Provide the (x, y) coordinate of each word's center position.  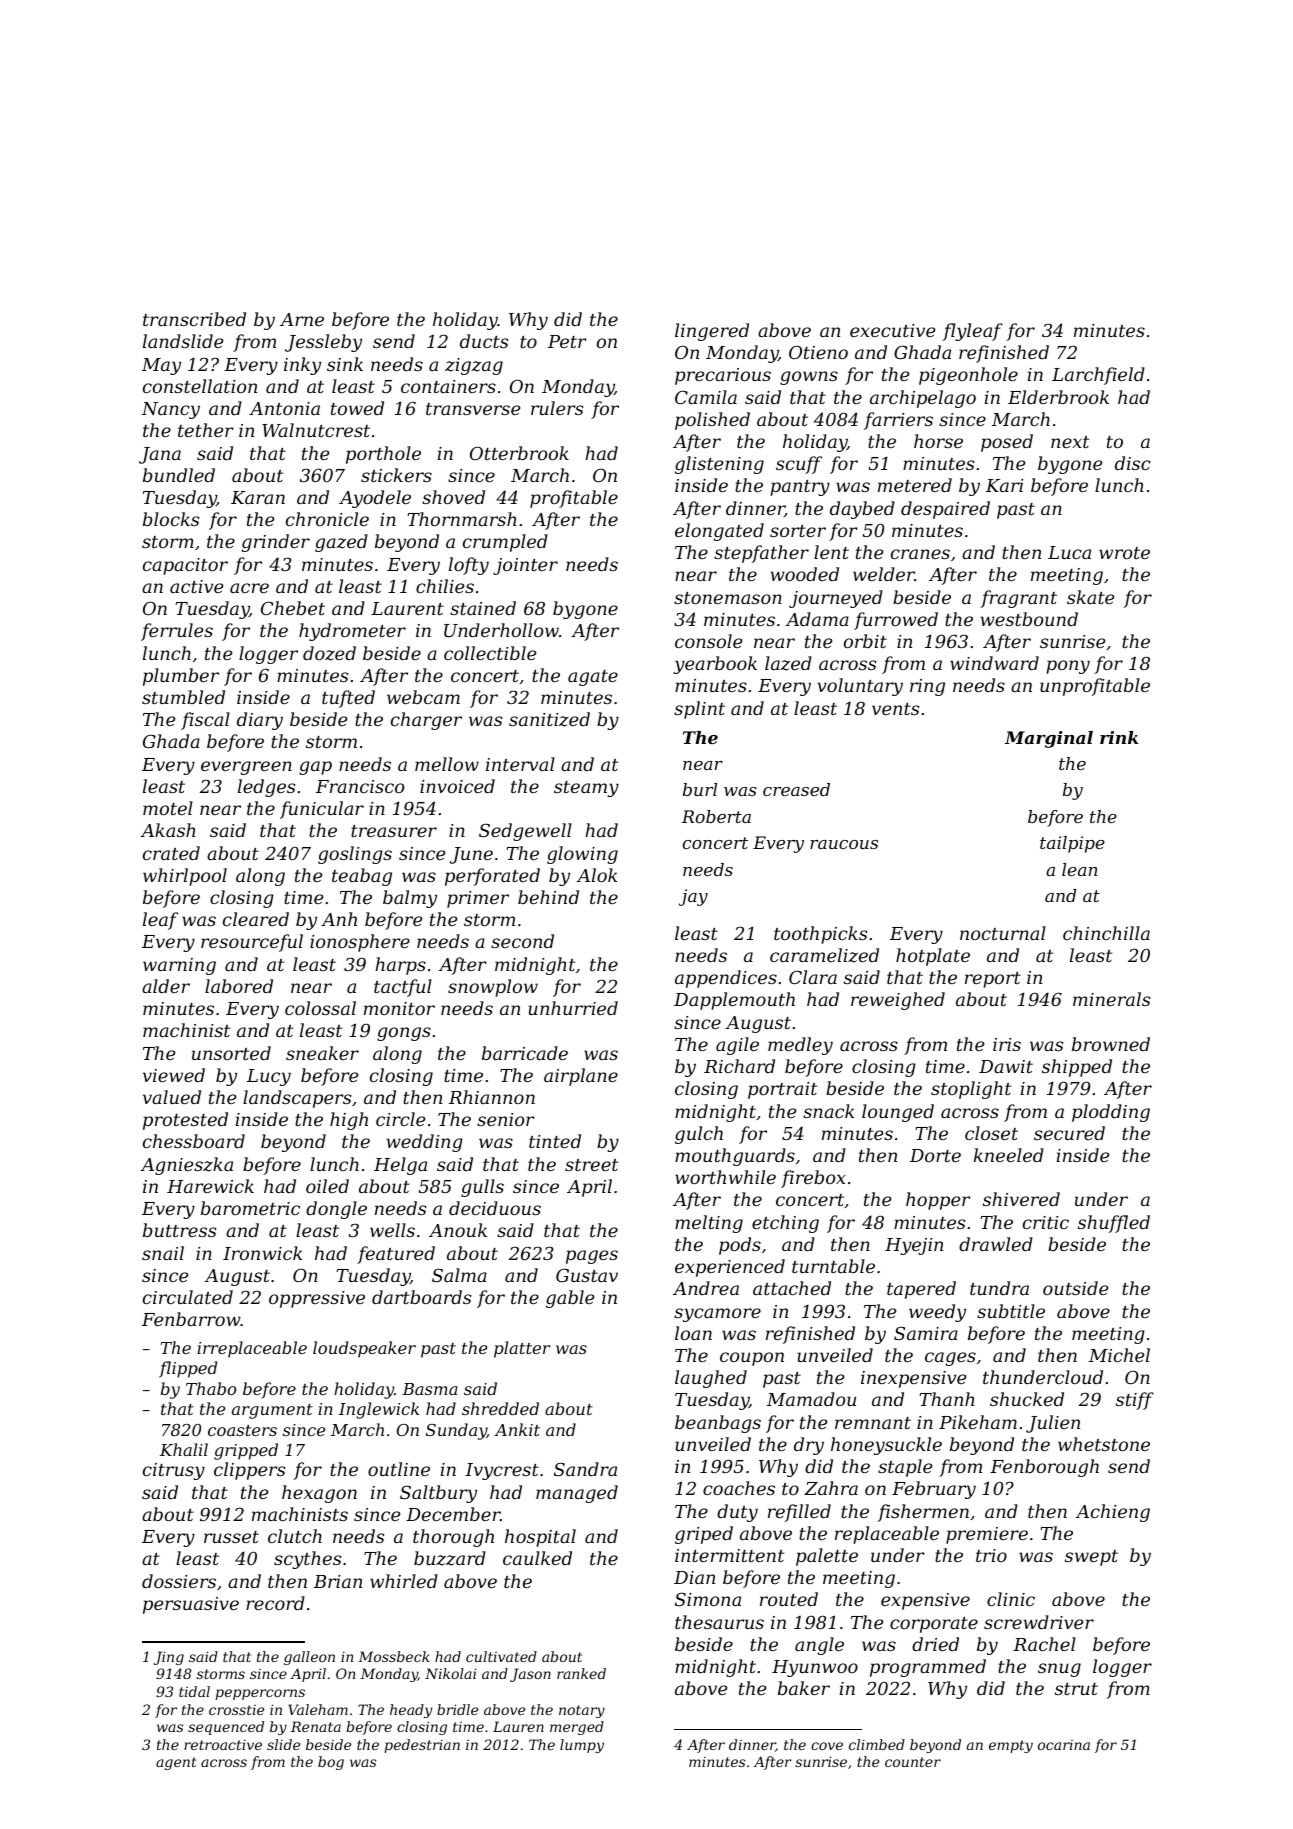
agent (176, 1763)
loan (693, 1333)
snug (1059, 1670)
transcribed (194, 319)
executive (892, 330)
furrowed (896, 621)
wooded (804, 574)
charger (426, 721)
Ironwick (262, 1253)
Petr (567, 341)
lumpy (582, 1746)
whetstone (1104, 1444)
